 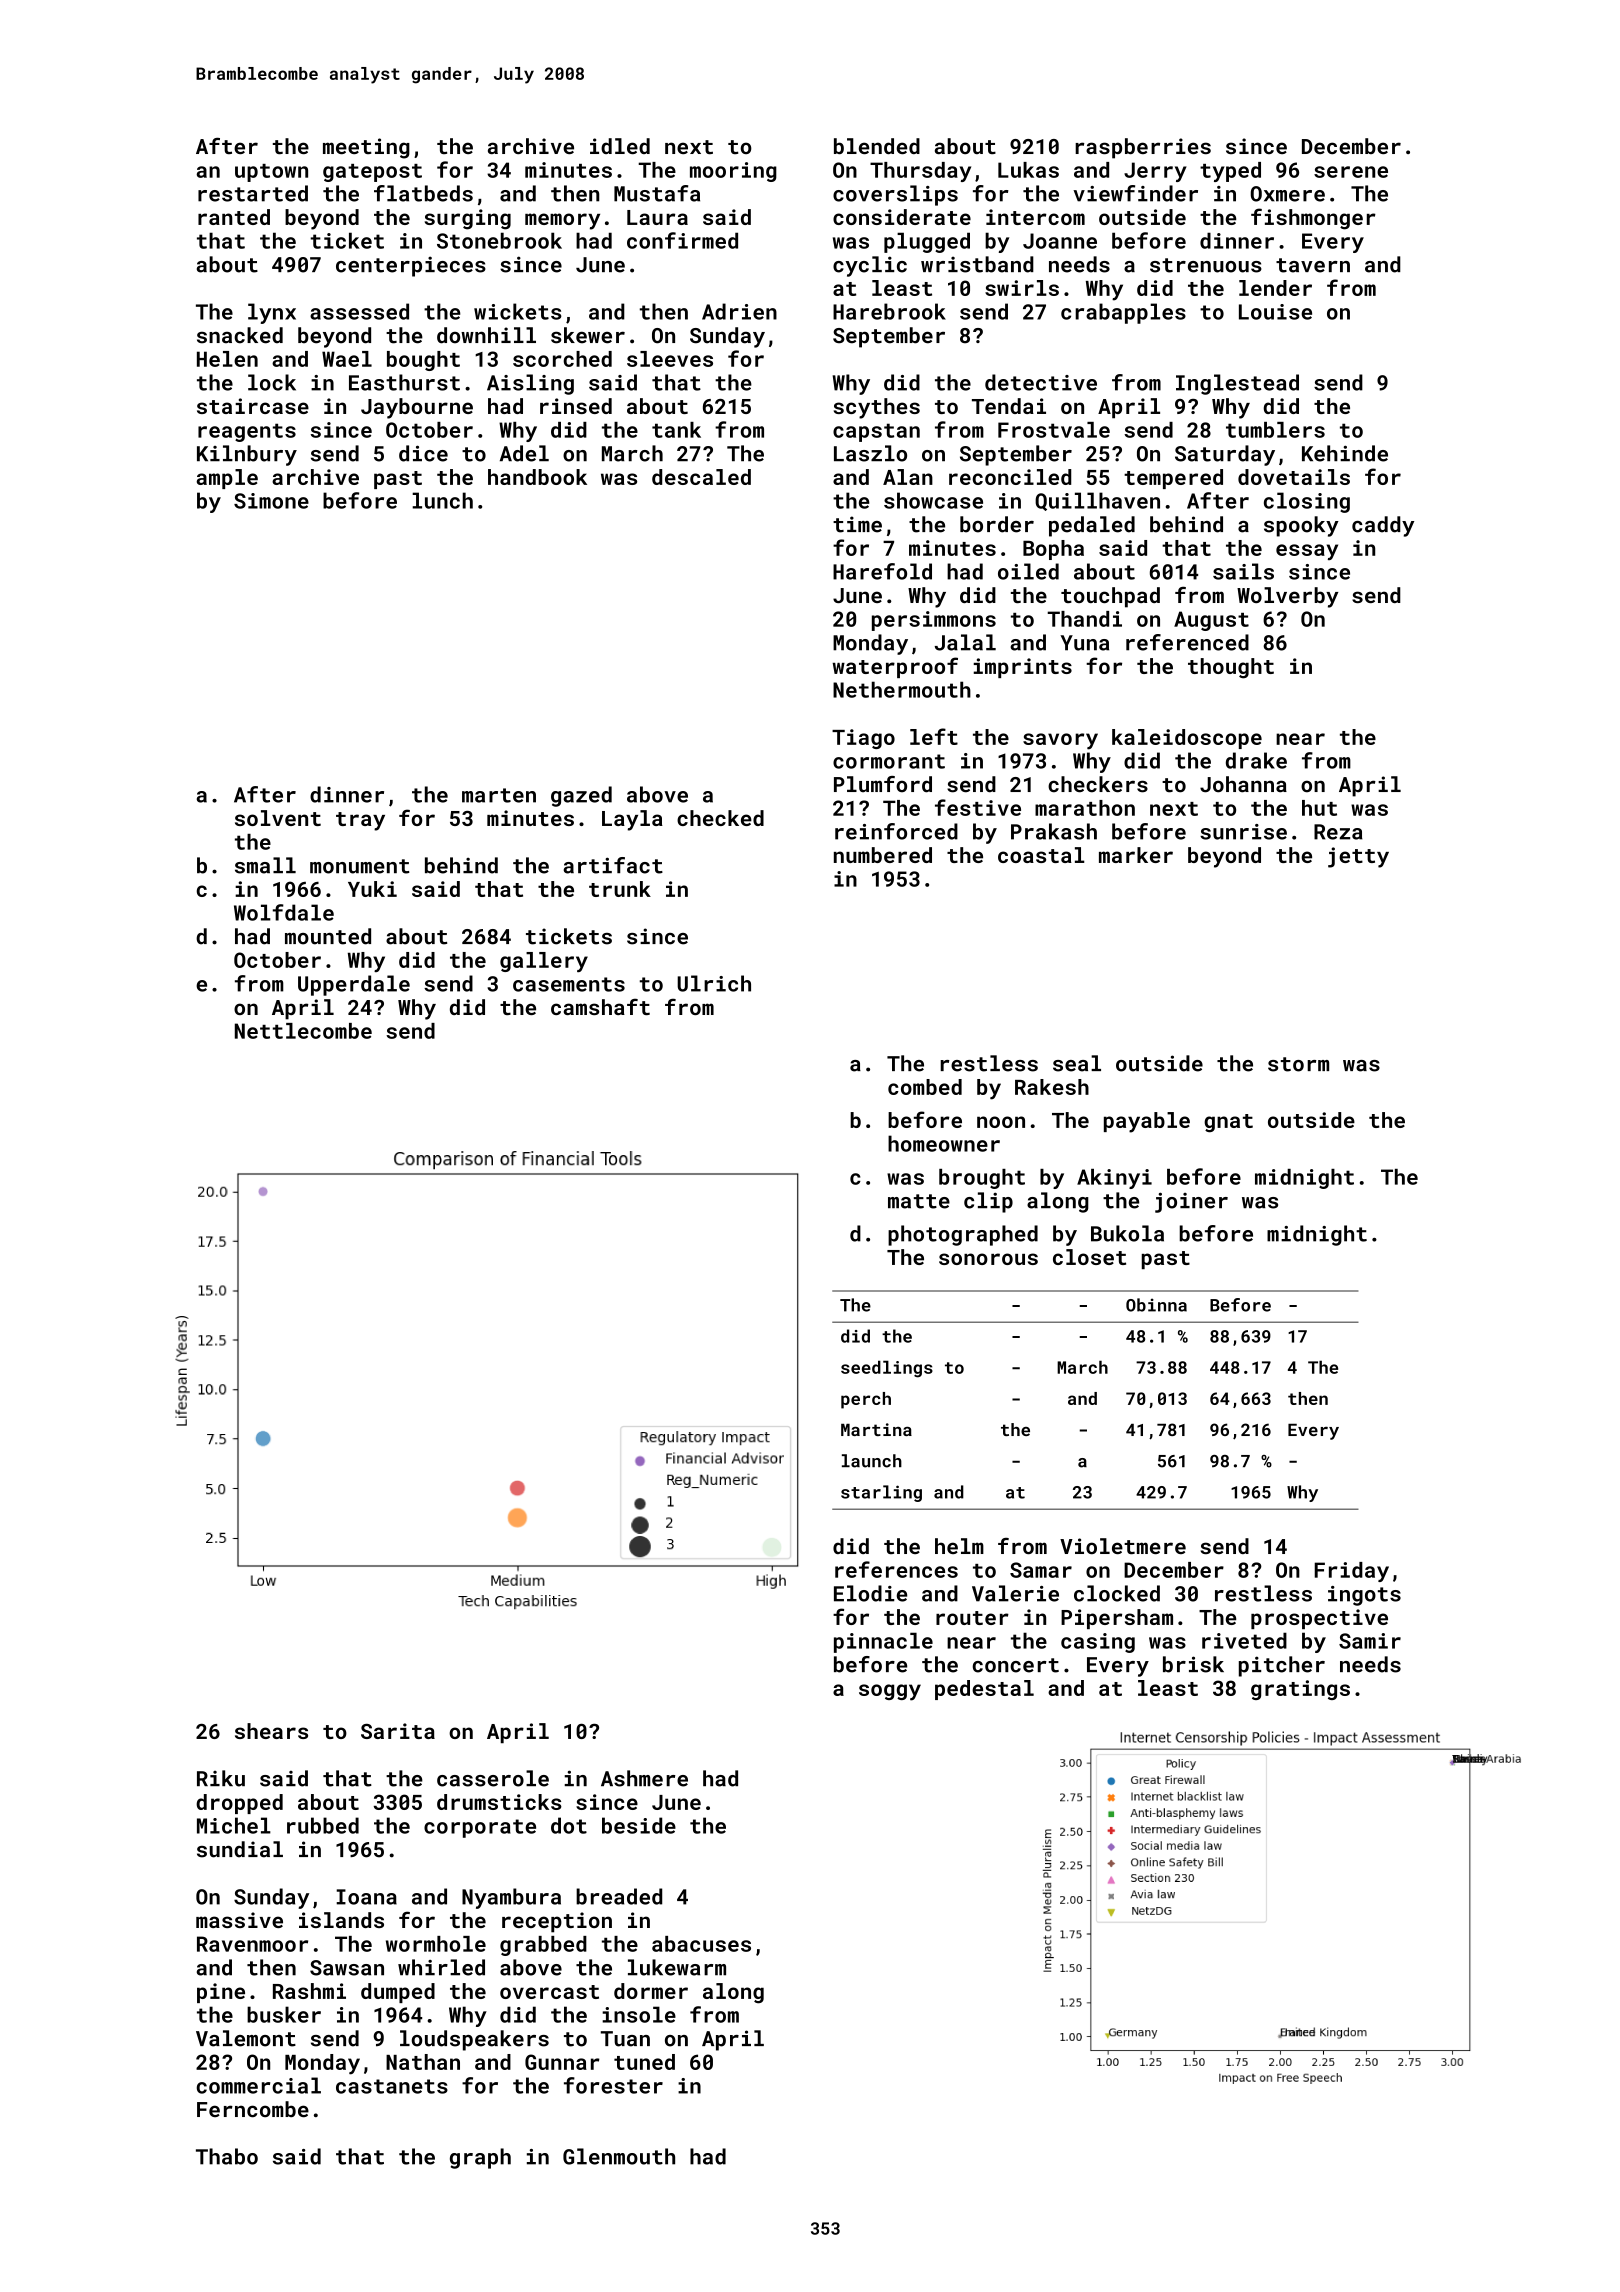 I want to click on perch, so click(x=866, y=1400).
